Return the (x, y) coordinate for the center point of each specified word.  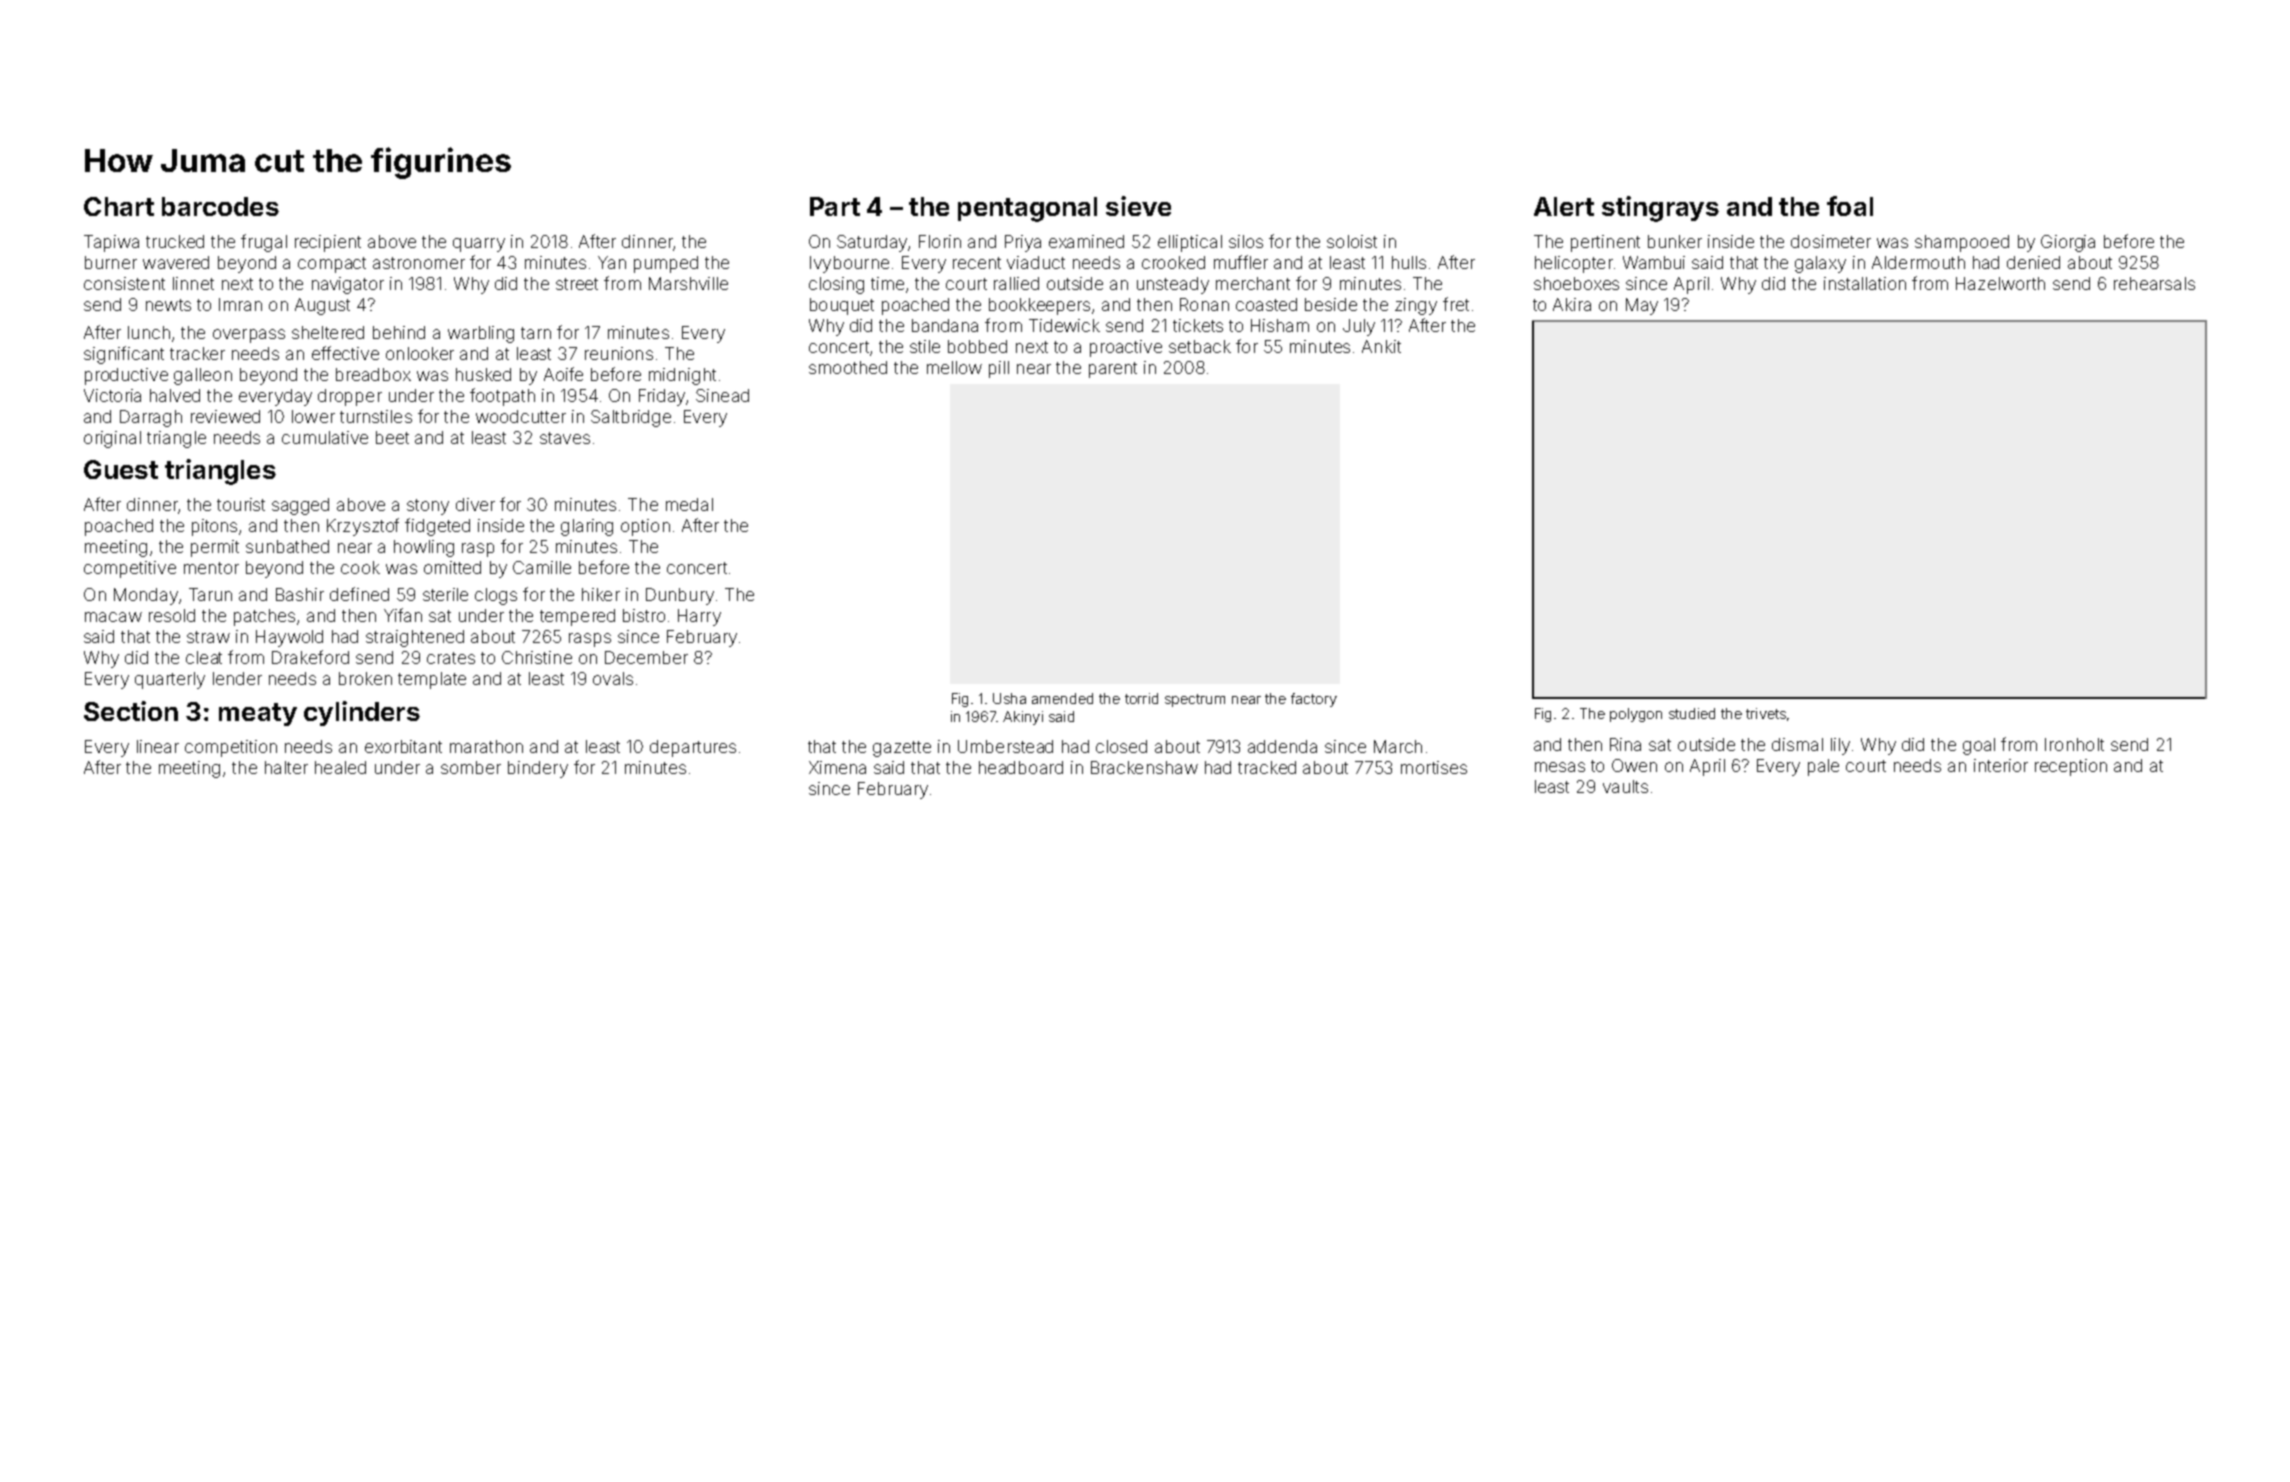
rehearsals (2154, 283)
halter (286, 767)
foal (1850, 206)
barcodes (220, 206)
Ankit (1381, 346)
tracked (1267, 767)
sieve (1138, 206)
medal (689, 504)
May (1642, 306)
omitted (452, 567)
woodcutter (521, 416)
